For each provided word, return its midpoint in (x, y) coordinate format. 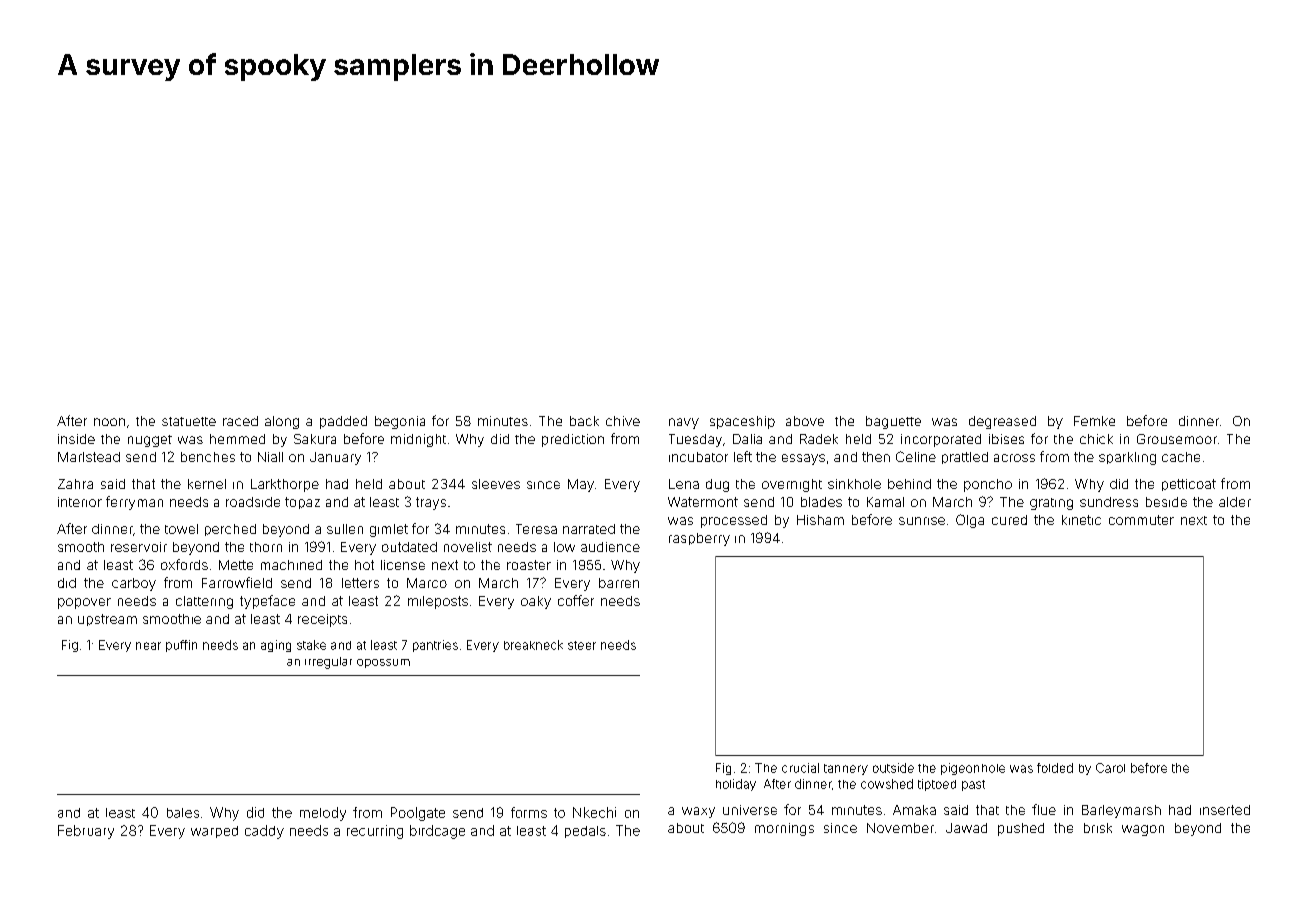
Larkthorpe (285, 485)
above (805, 421)
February (86, 832)
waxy (698, 812)
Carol (1110, 768)
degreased (1002, 422)
